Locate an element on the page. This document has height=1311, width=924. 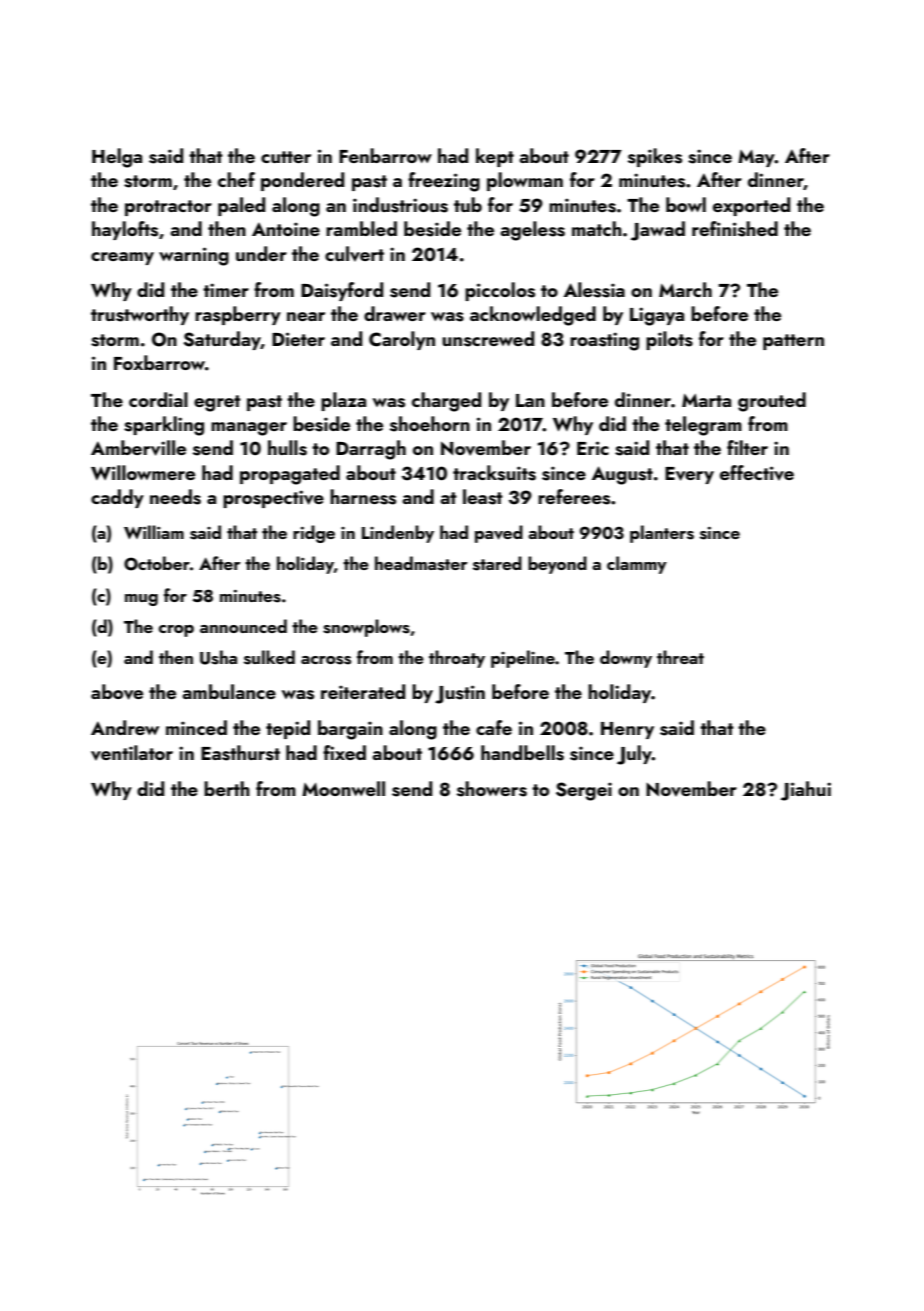
roasting is located at coordinates (604, 341).
